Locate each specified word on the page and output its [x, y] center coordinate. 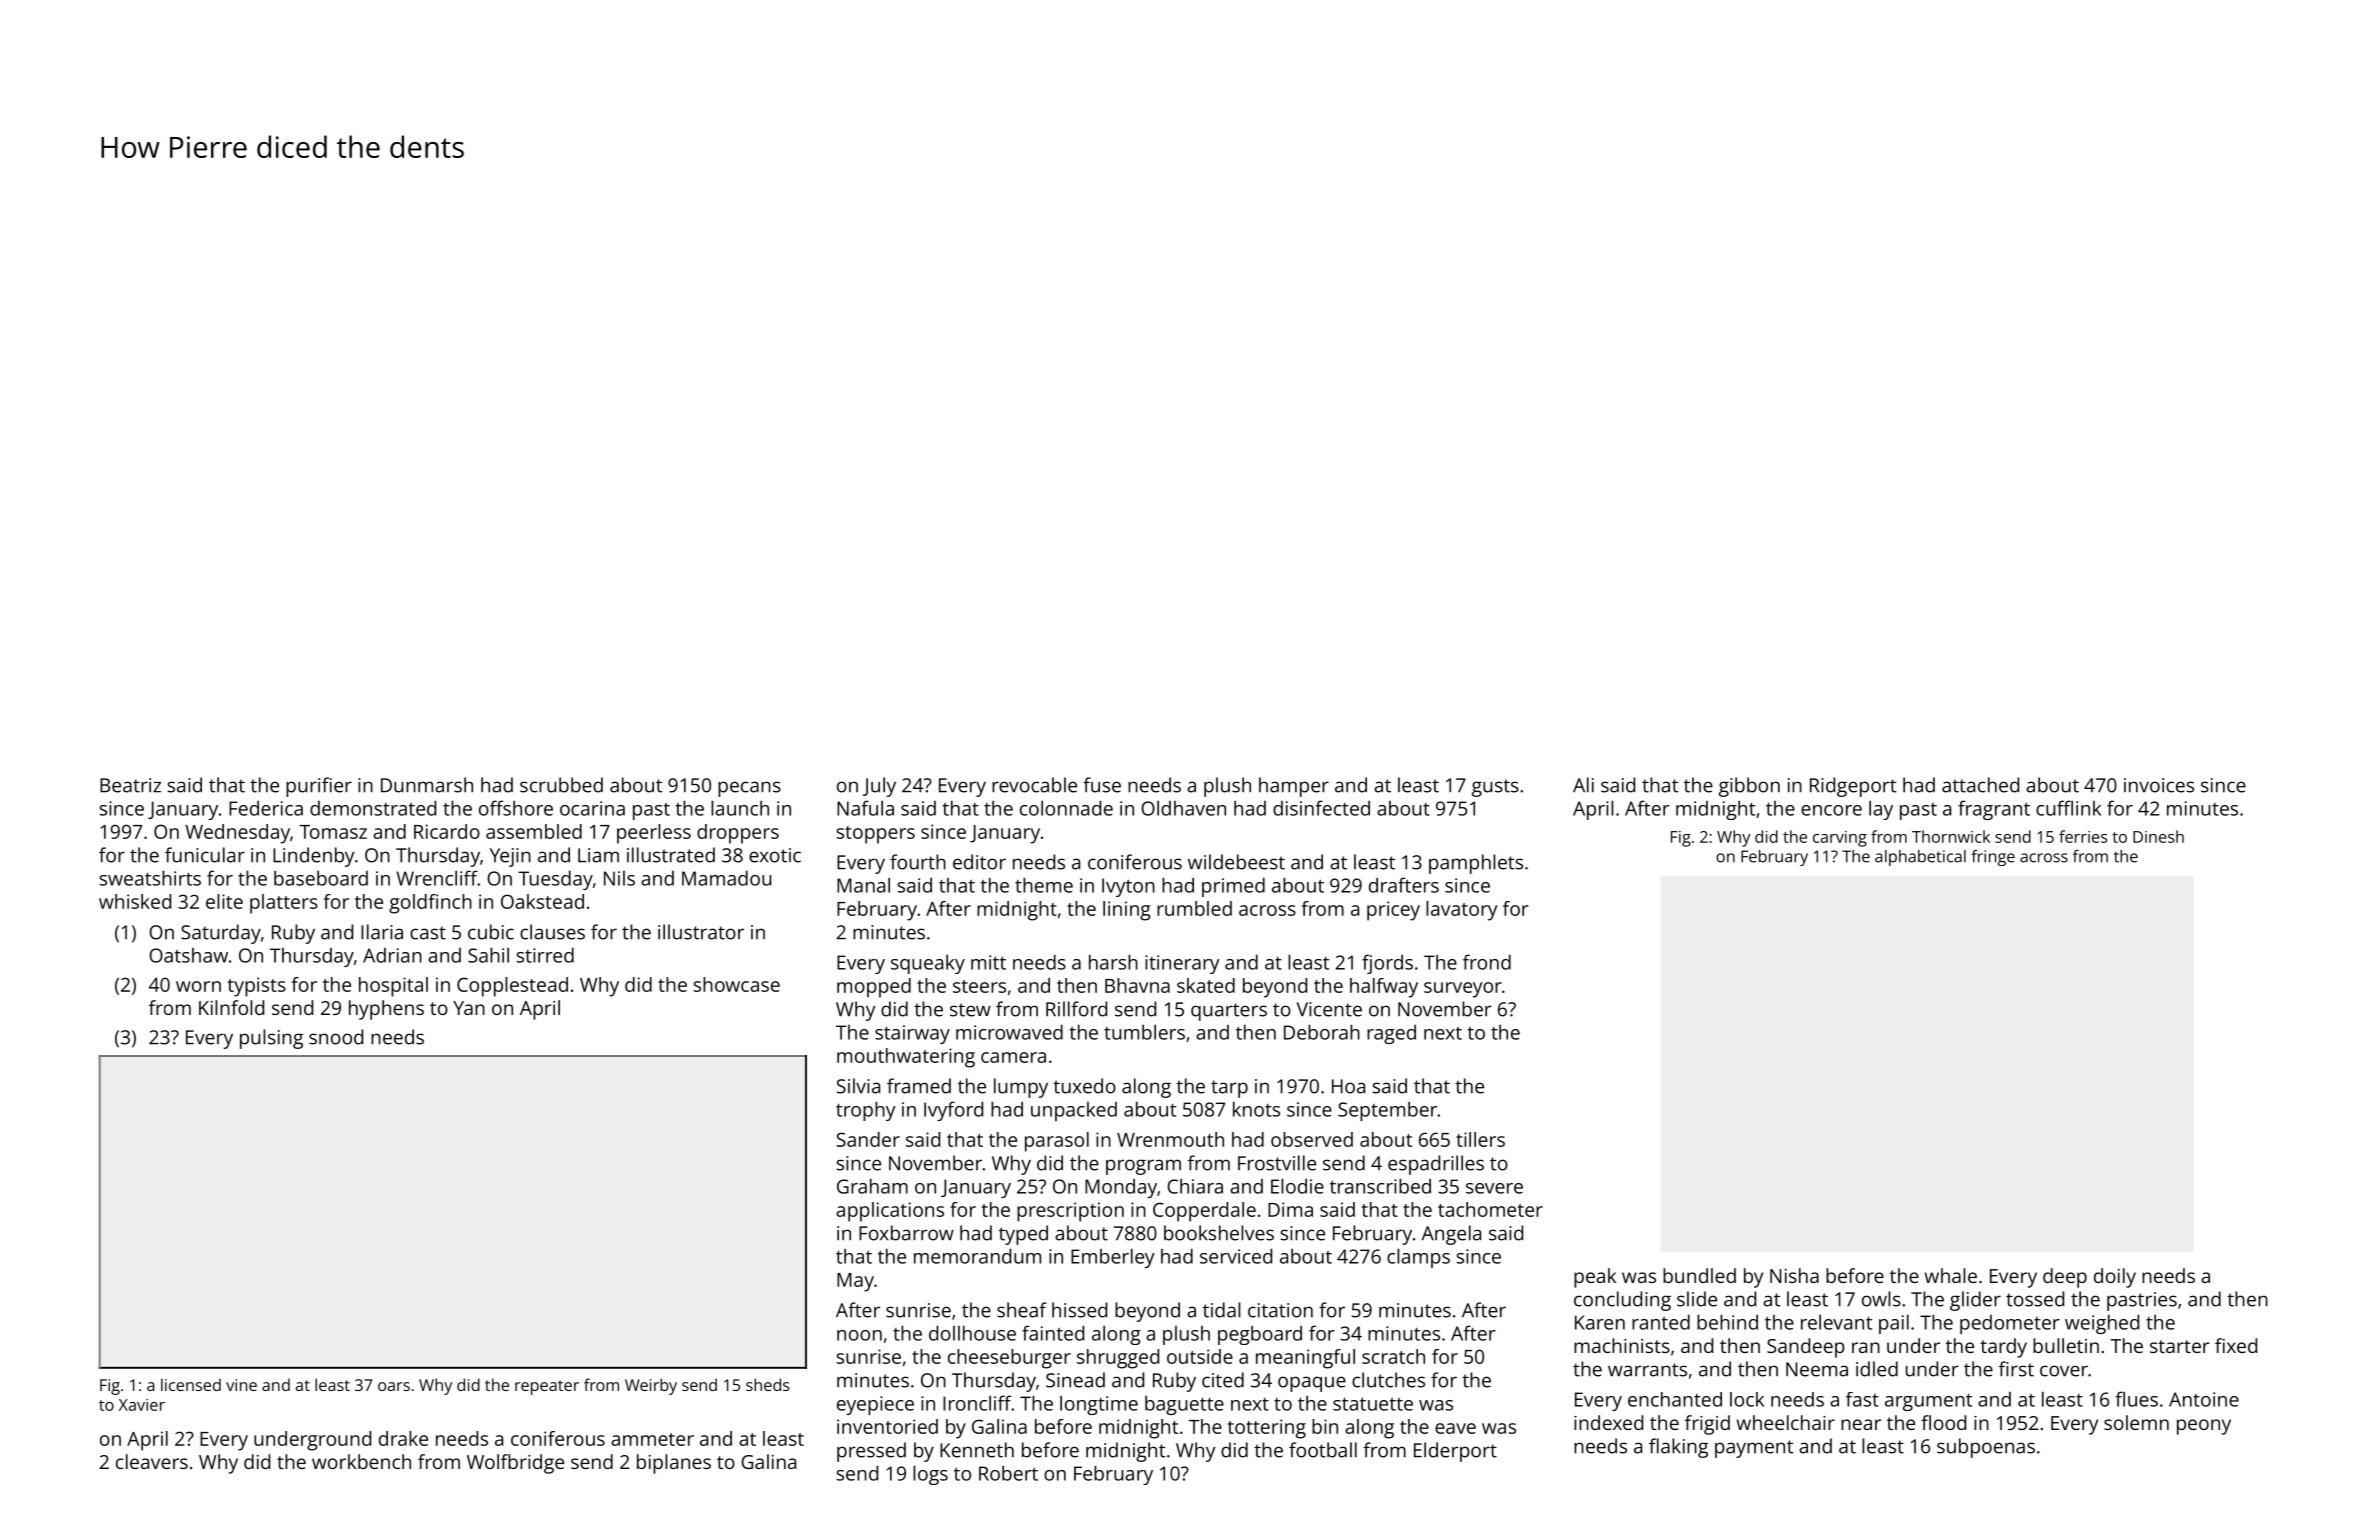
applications [890, 1212]
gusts [1495, 788]
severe [1494, 1188]
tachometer [1490, 1209]
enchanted [1675, 1399]
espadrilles [1436, 1165]
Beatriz [130, 785]
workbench [361, 1461]
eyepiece [875, 1405]
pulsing [271, 1039]
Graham [872, 1186]
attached [1980, 785]
